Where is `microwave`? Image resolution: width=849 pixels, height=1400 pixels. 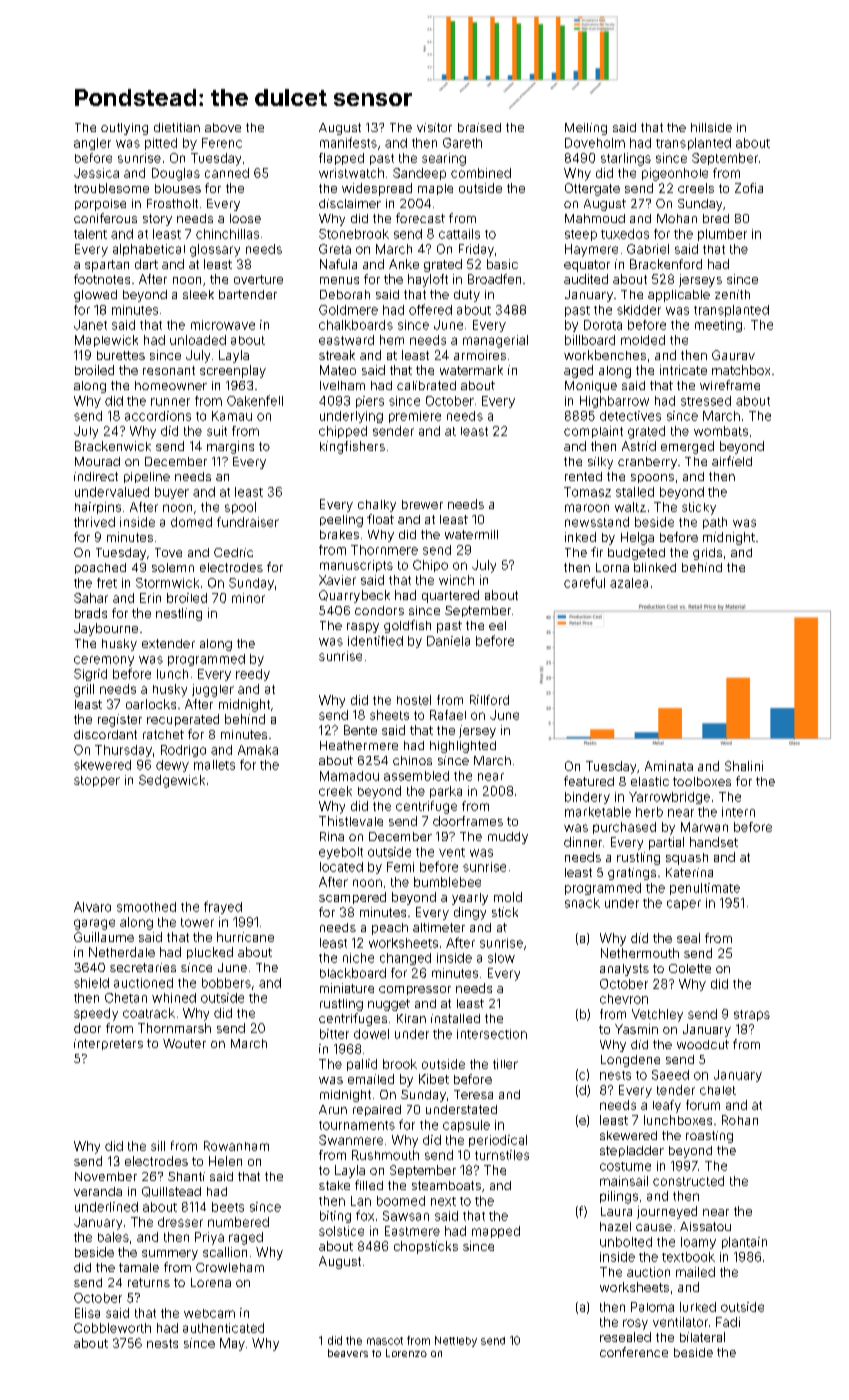 microwave is located at coordinates (223, 325).
